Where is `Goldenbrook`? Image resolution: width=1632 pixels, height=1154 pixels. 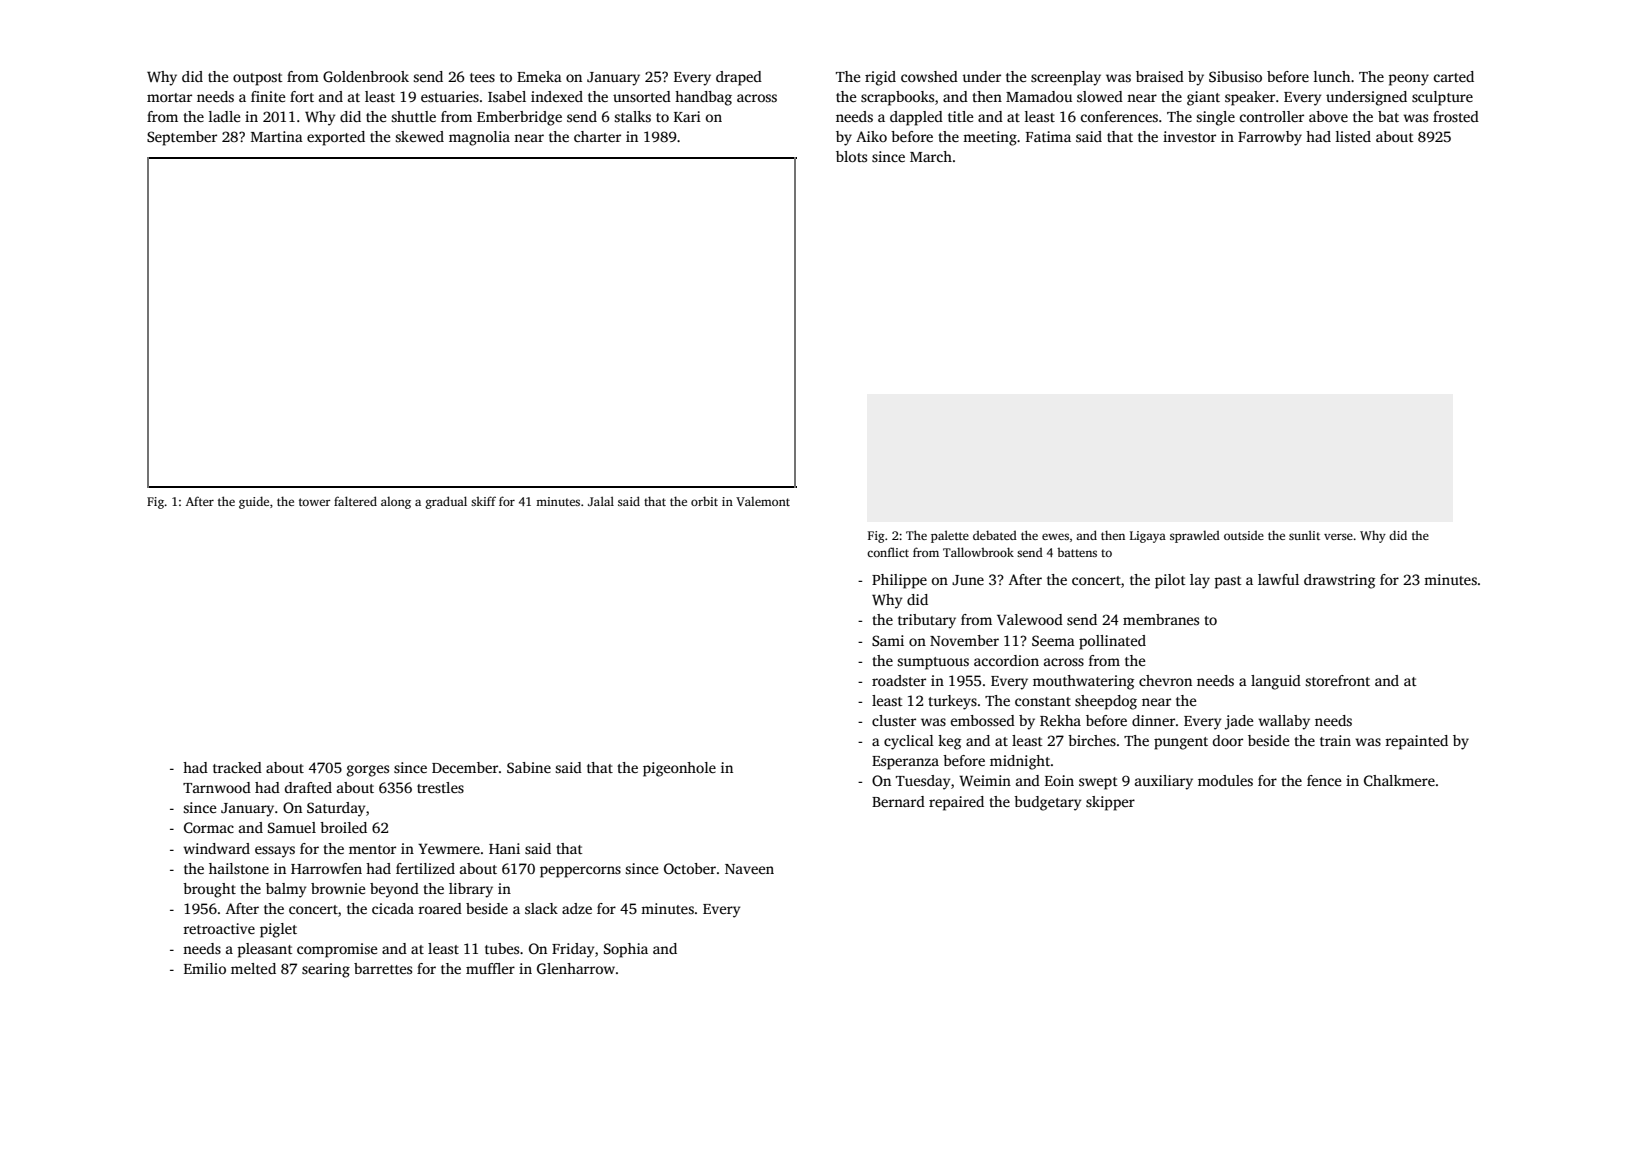 Goldenbrook is located at coordinates (366, 76).
